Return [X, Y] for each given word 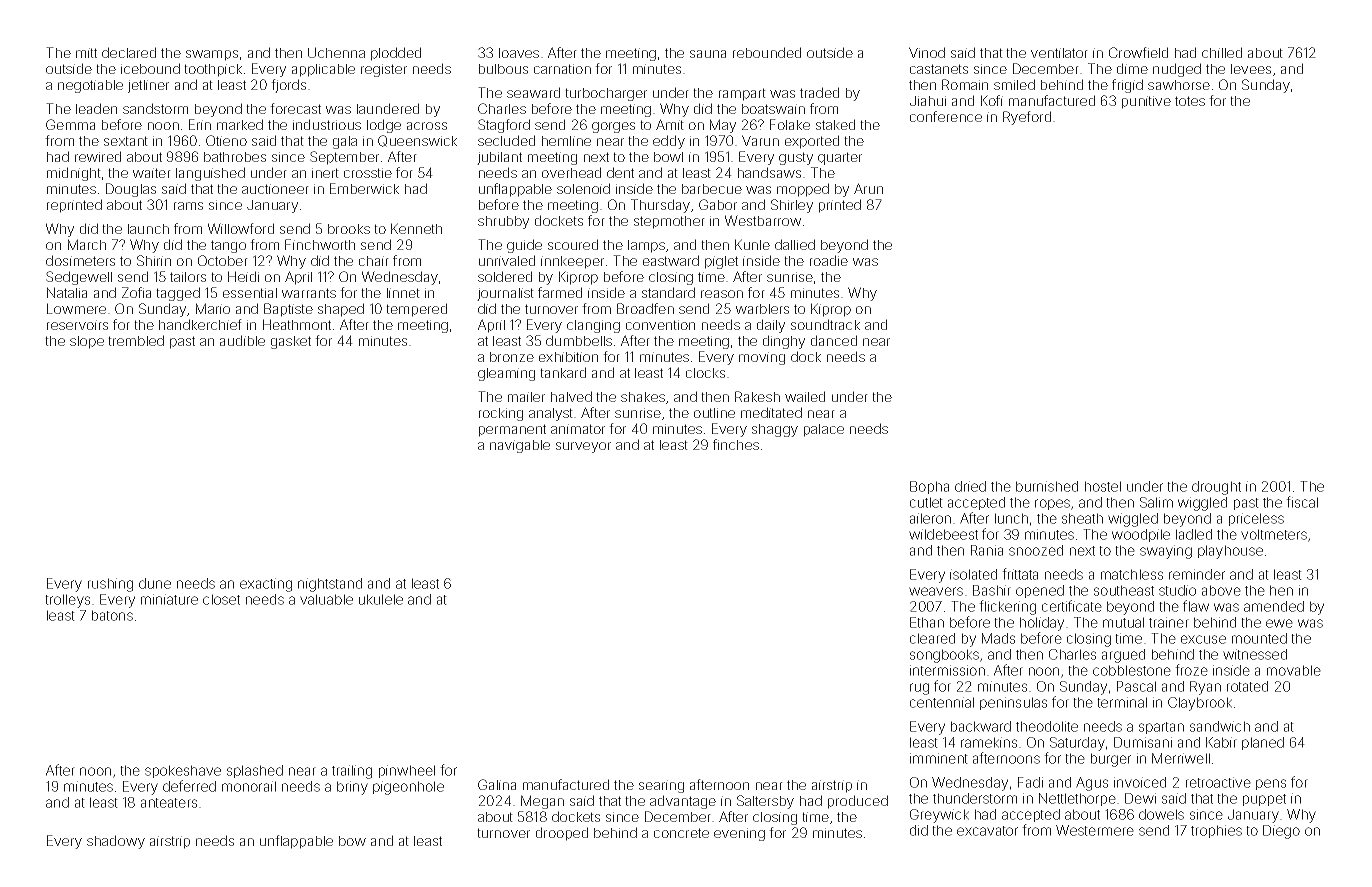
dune [155, 583]
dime [1132, 68]
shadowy [116, 842]
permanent [512, 430]
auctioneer [275, 189]
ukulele [381, 599]
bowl [668, 157]
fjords [288, 86]
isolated [973, 574]
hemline [566, 141]
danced [834, 340]
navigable [520, 446]
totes [1190, 101]
